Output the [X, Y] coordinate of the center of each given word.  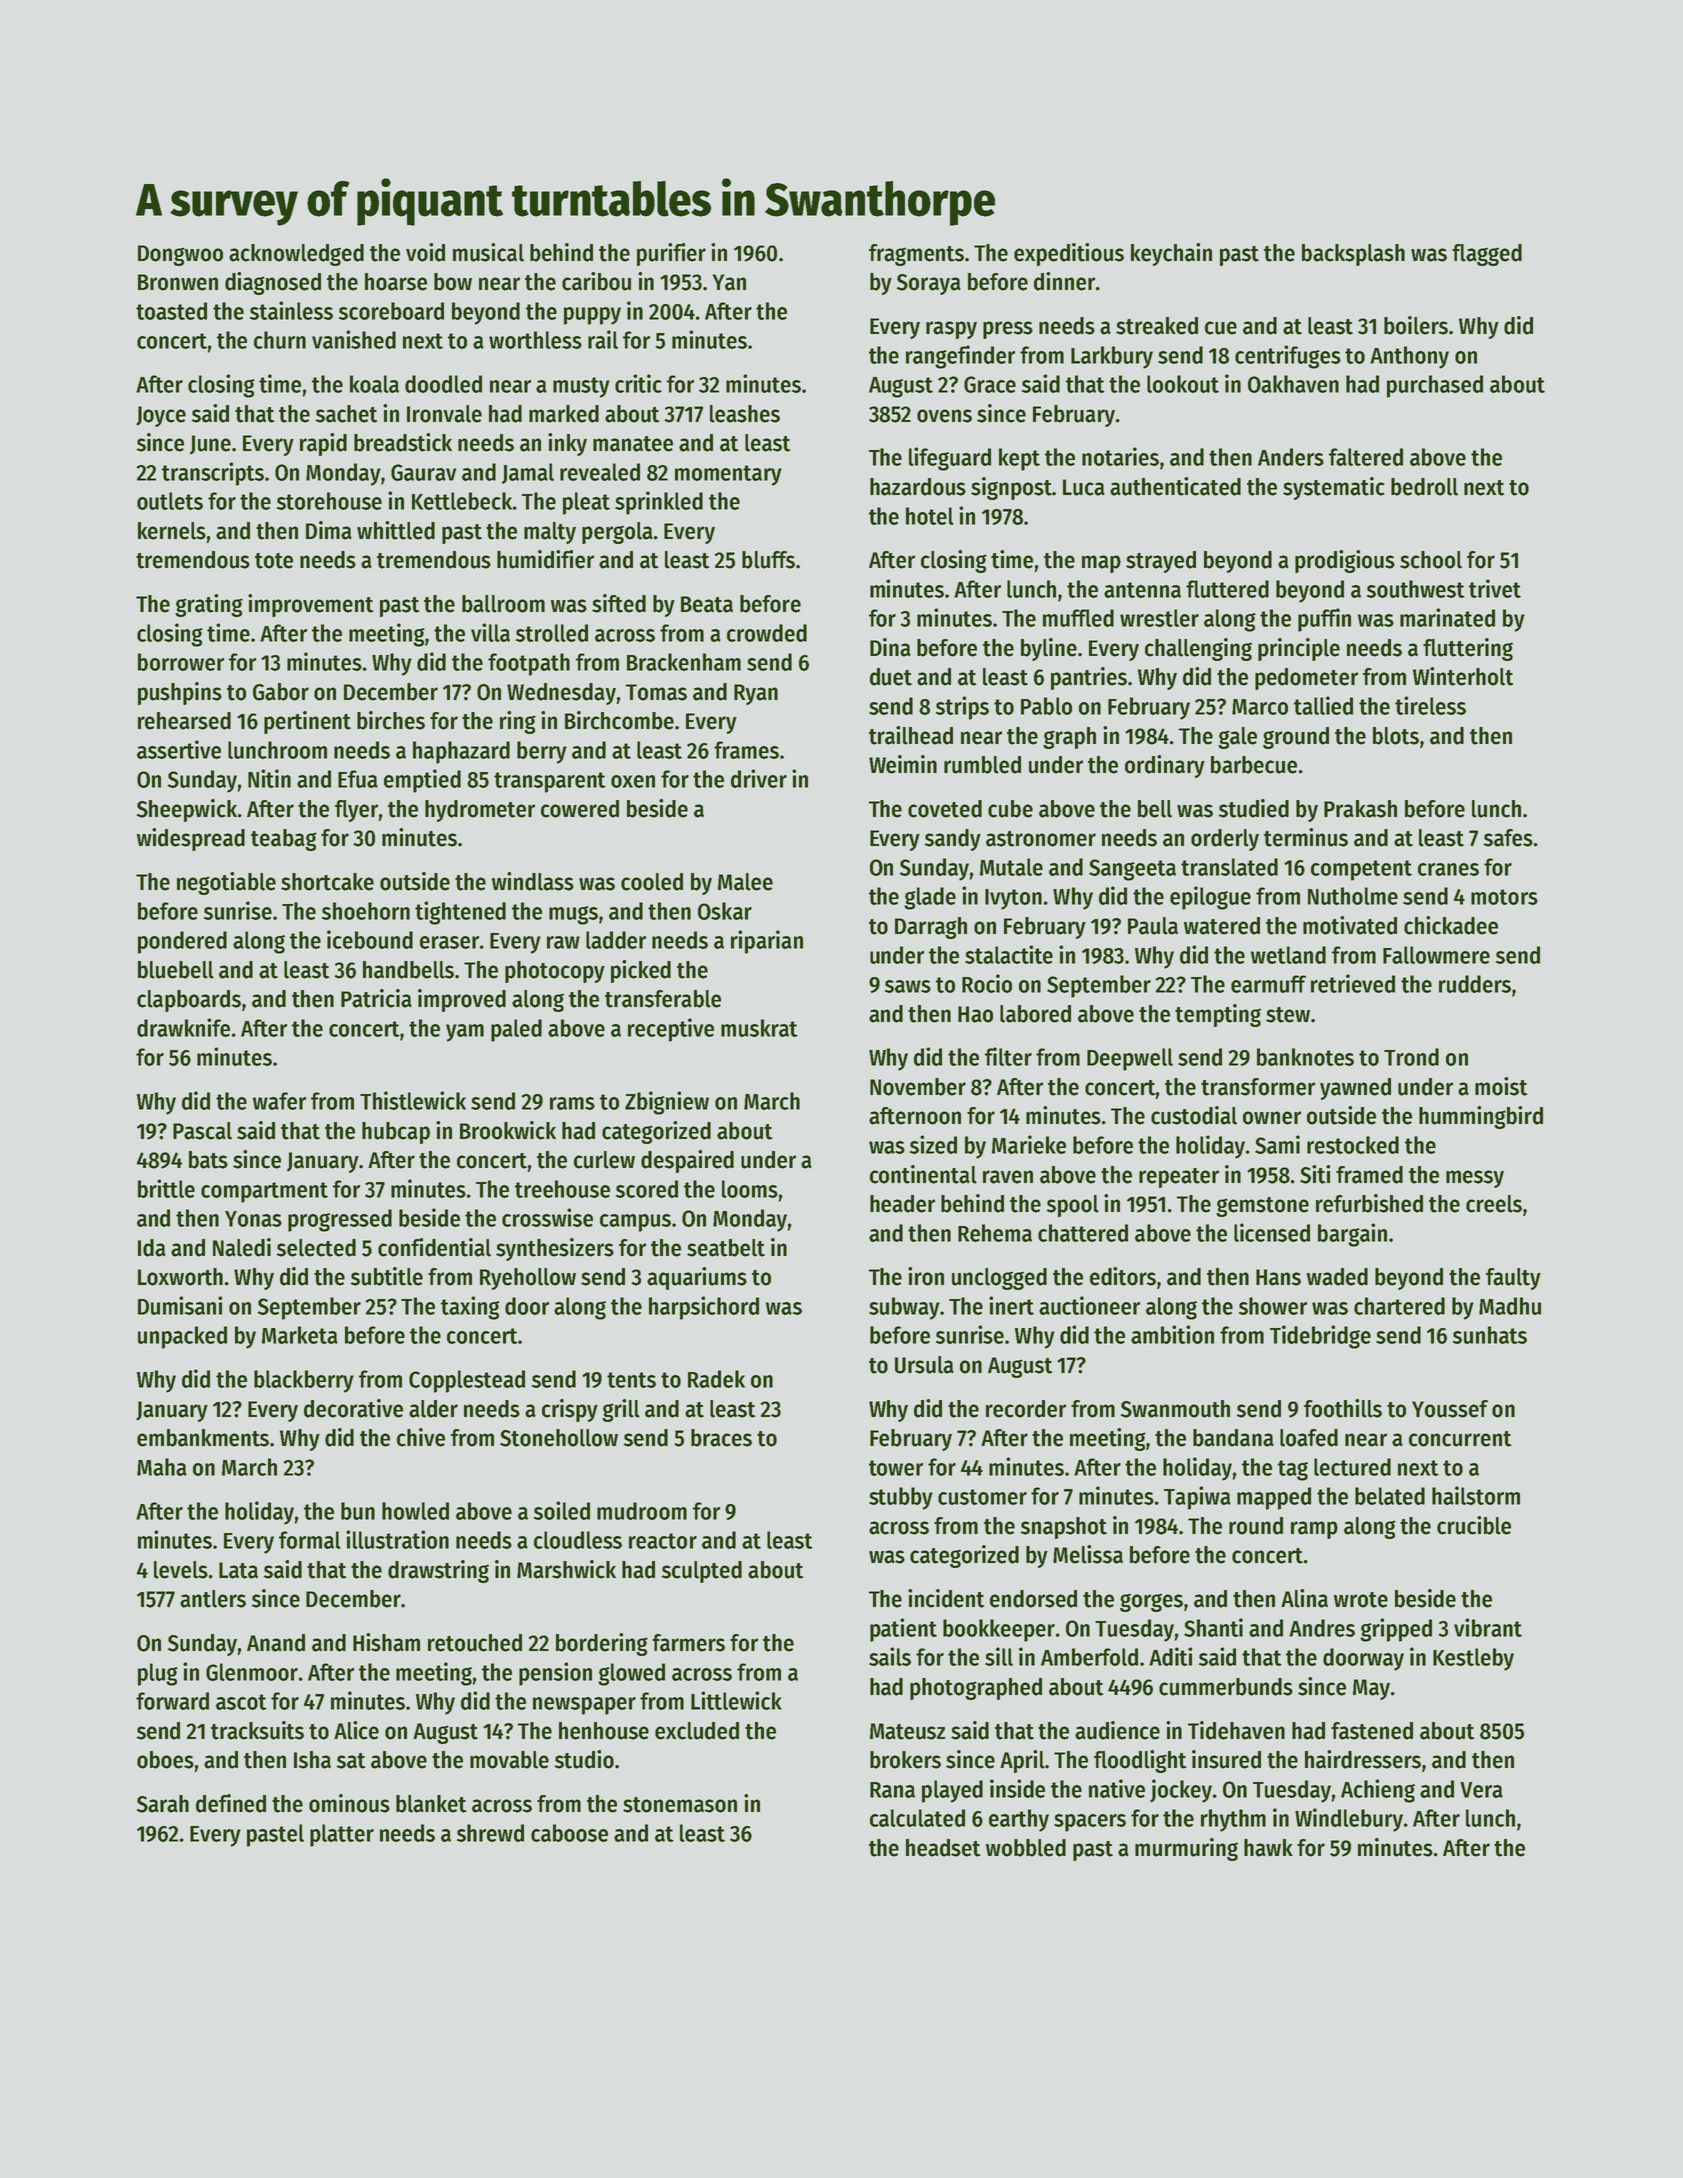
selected [316, 1248]
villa [490, 632]
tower [896, 1468]
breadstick [403, 442]
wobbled [1026, 1848]
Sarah [163, 1804]
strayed [1161, 562]
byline [1049, 649]
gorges [1151, 1602]
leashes [745, 414]
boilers [1416, 325]
